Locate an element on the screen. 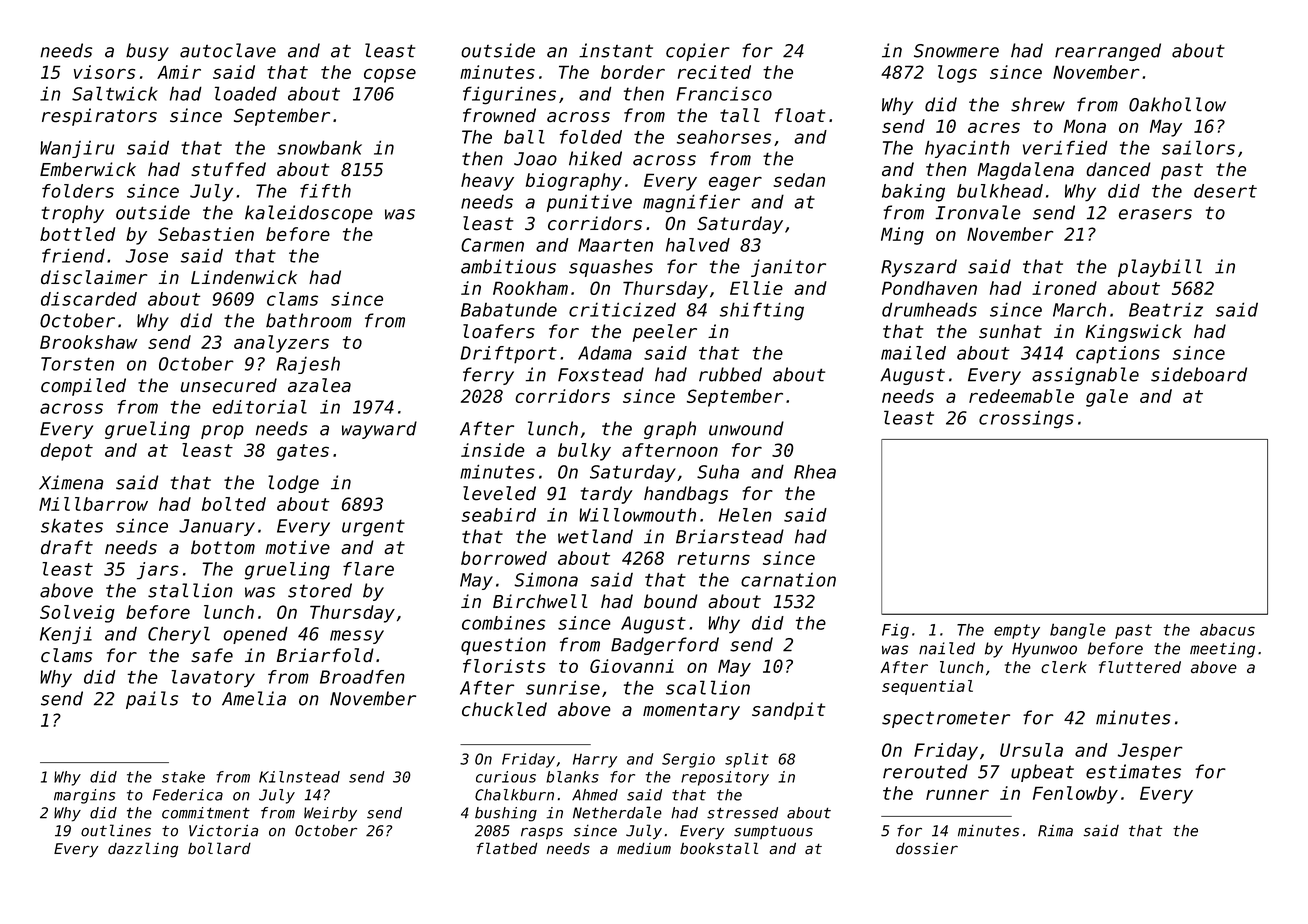 The height and width of the screenshot is (924, 1308). instant is located at coordinates (616, 50).
